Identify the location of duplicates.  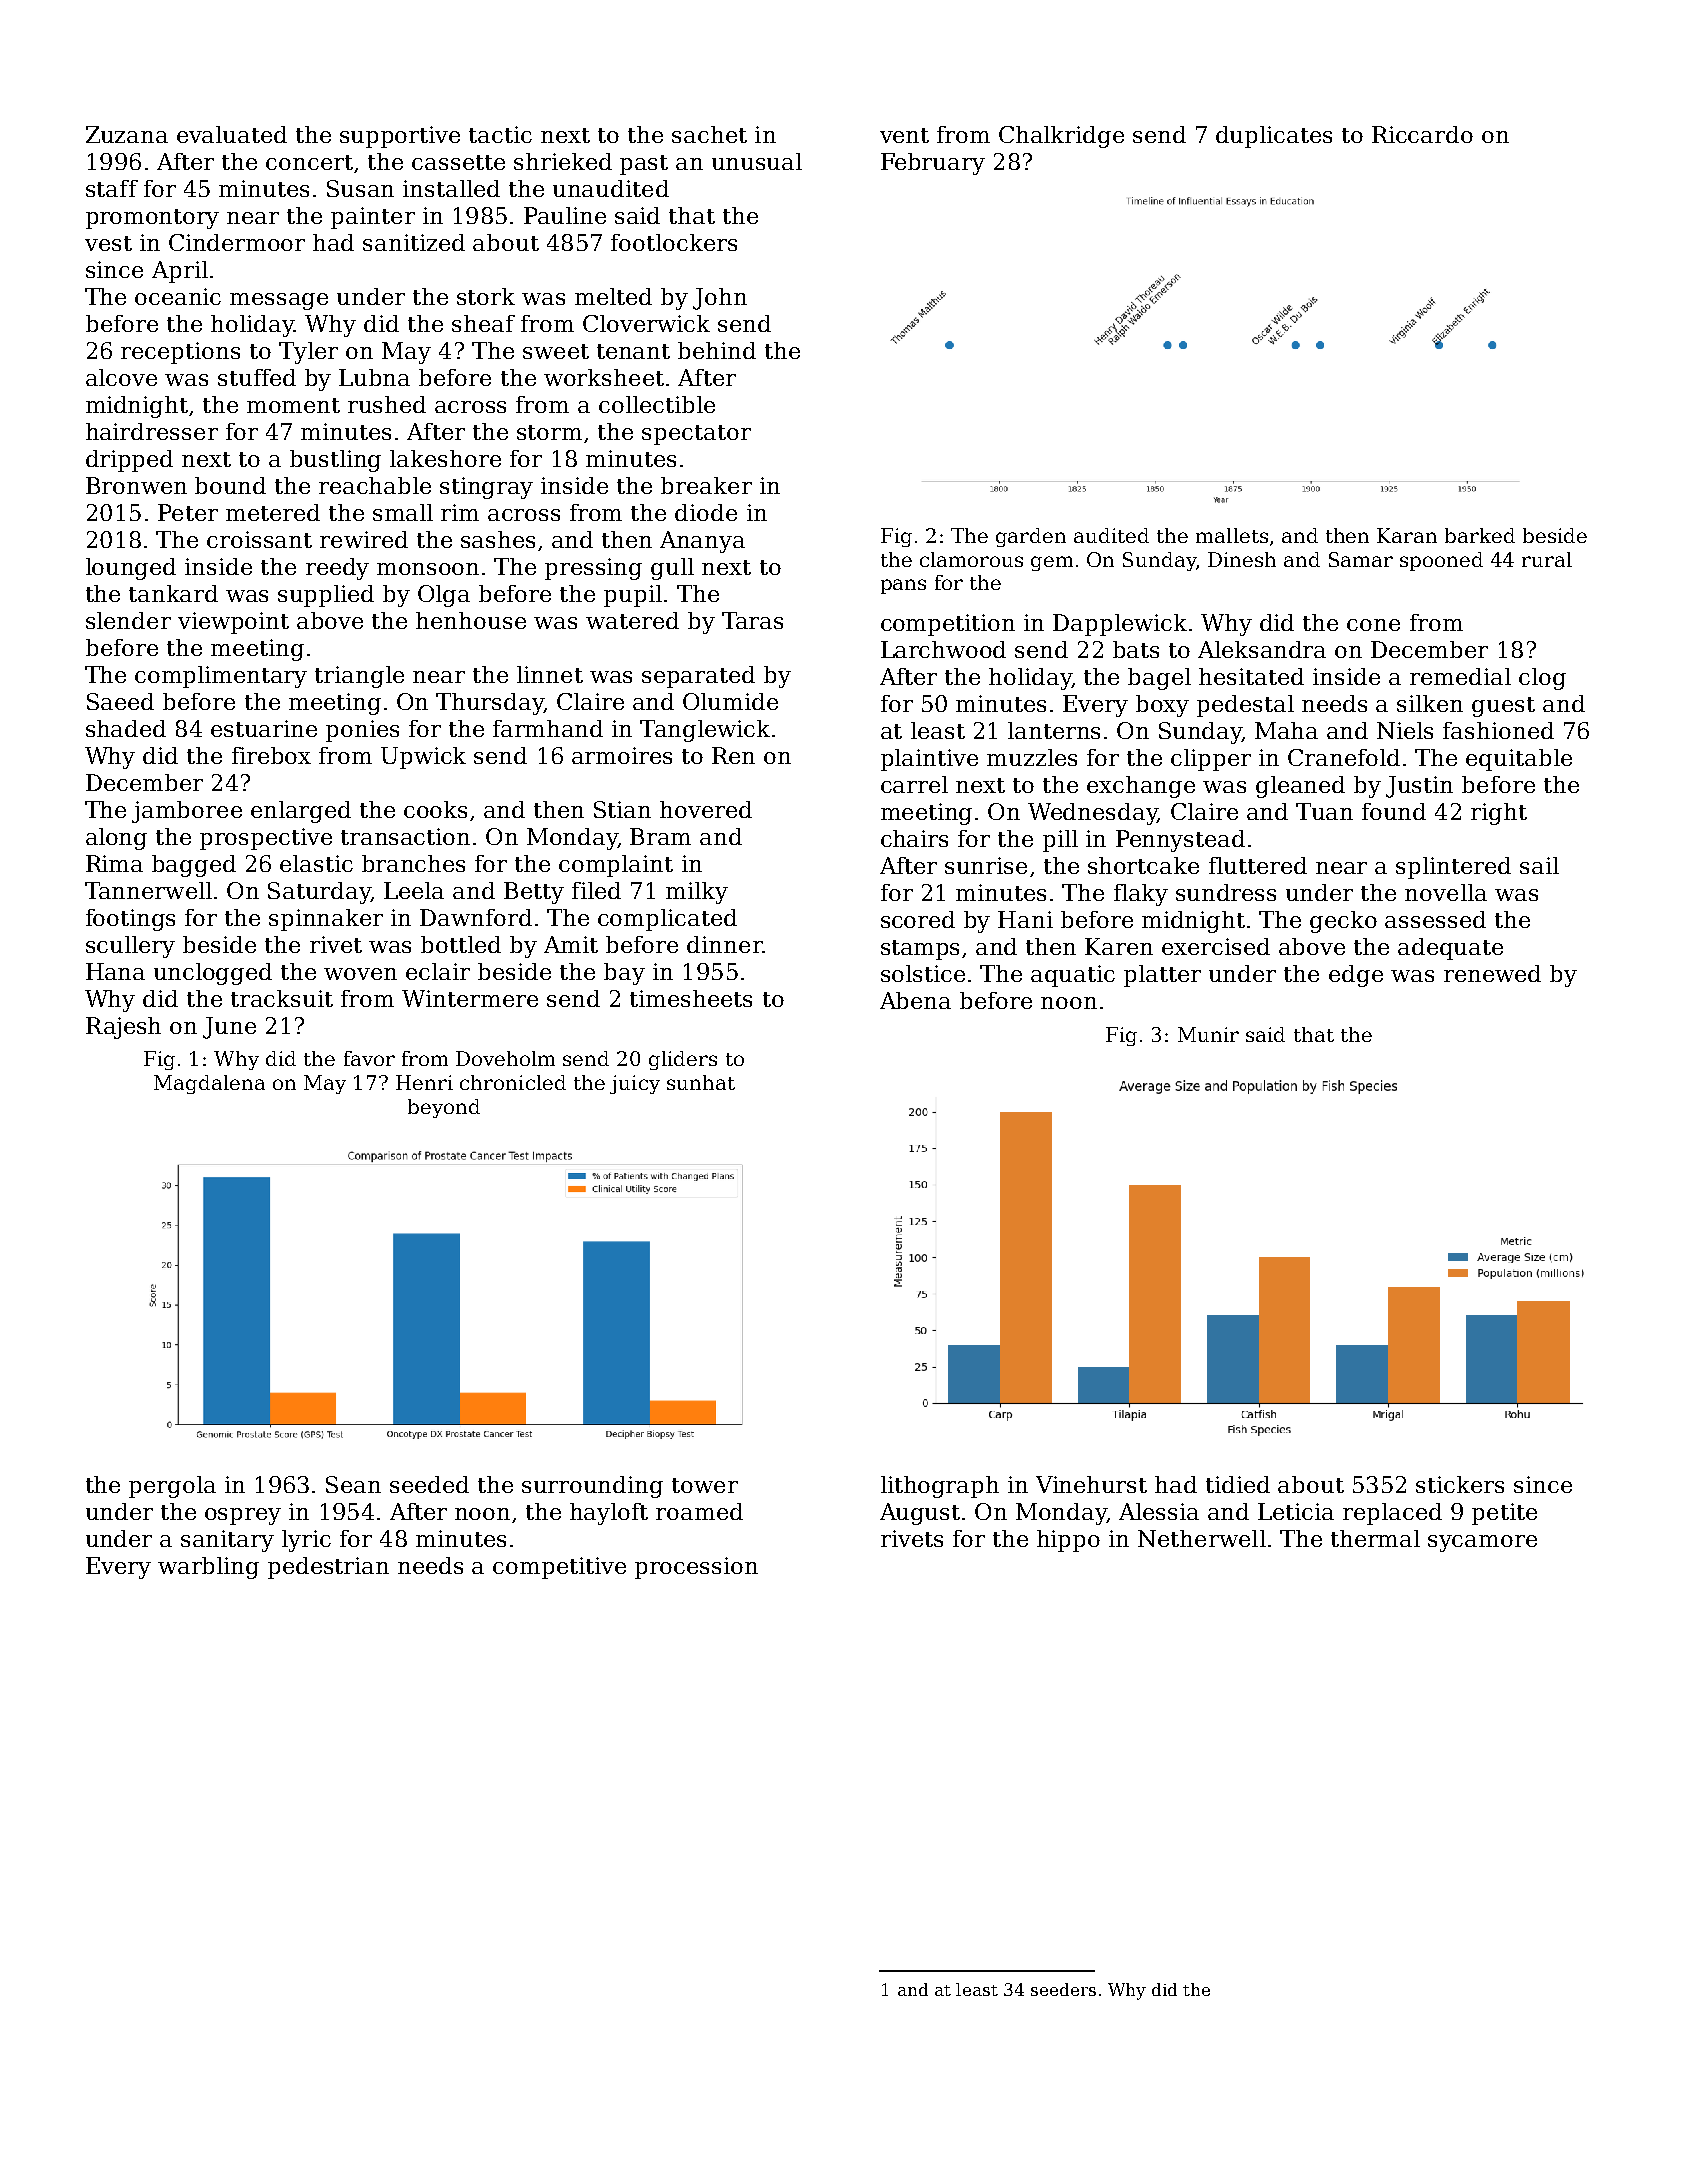
(1274, 137).
